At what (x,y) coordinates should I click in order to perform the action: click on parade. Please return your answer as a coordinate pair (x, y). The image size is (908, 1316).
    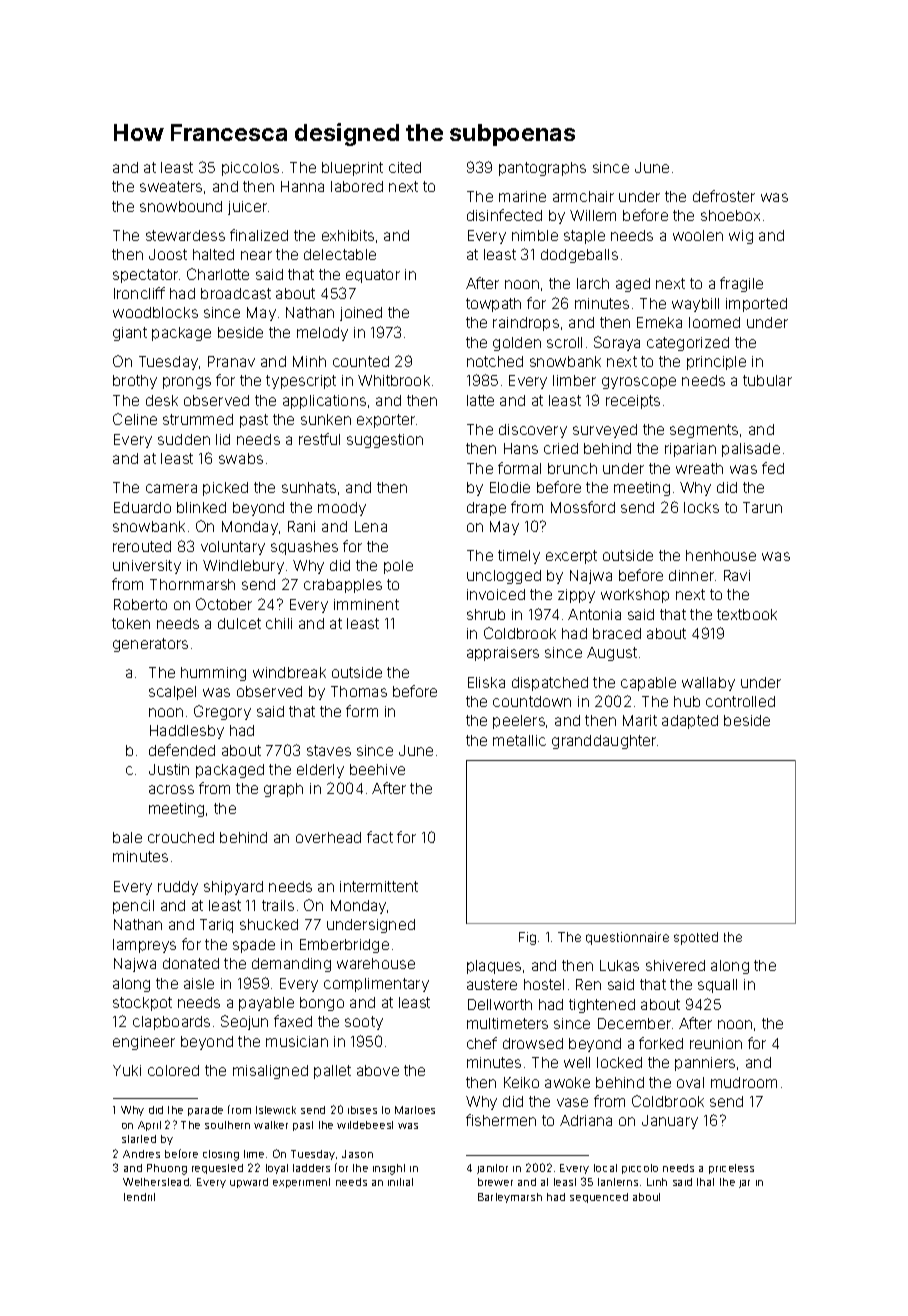
    Looking at the image, I should click on (205, 1111).
